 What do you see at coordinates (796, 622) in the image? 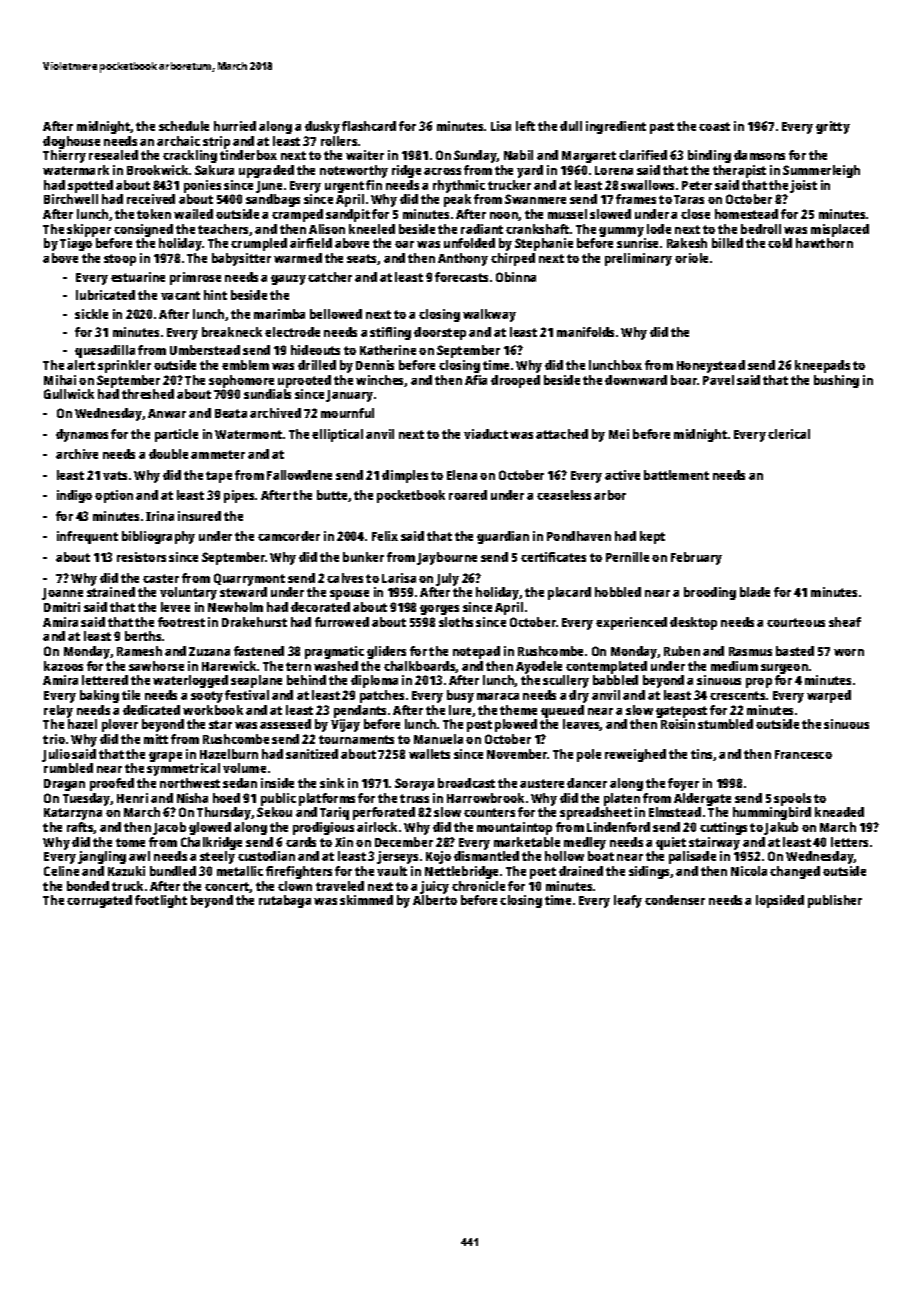
I see `courteous` at bounding box center [796, 622].
